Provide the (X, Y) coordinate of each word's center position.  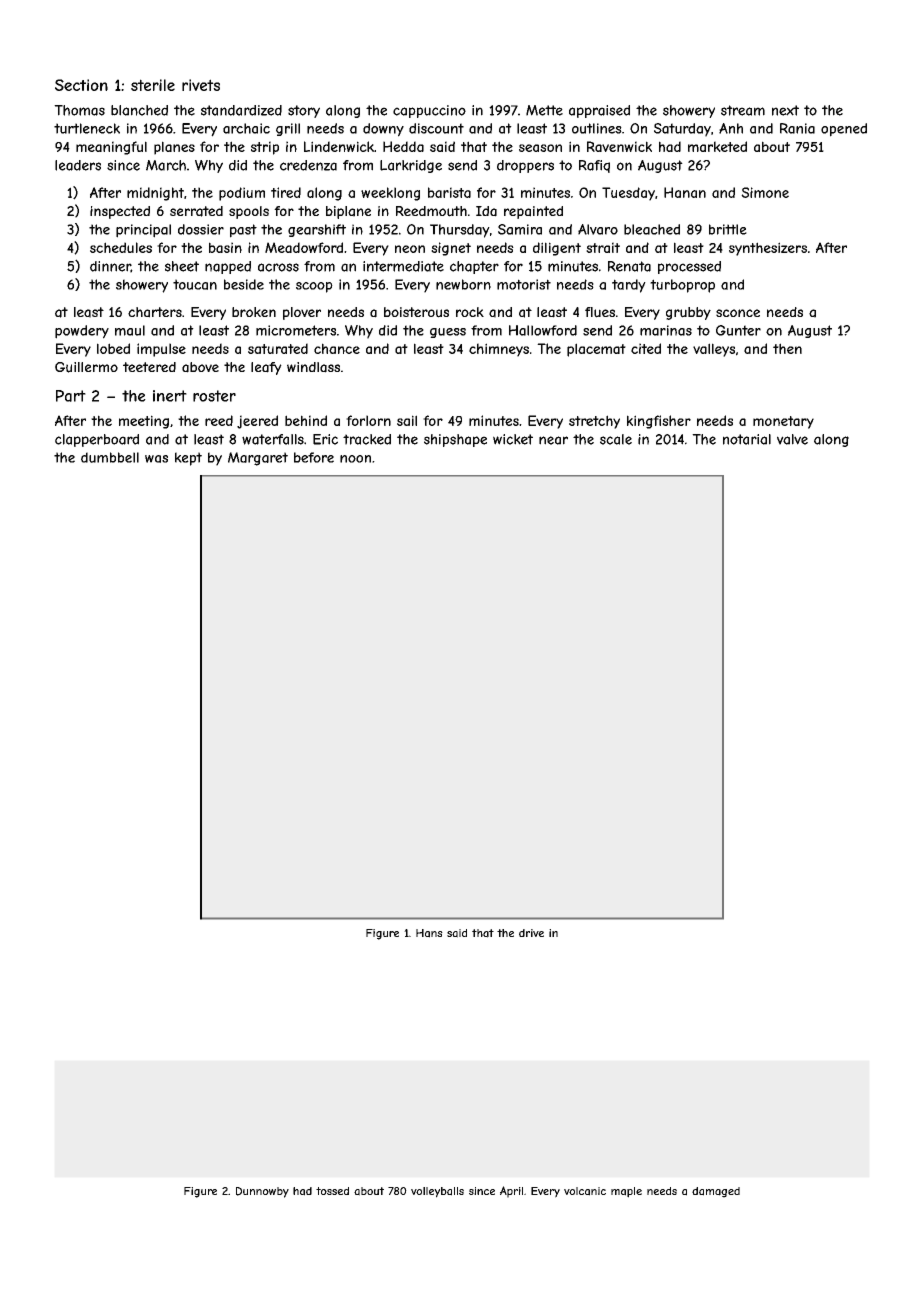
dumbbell (110, 457)
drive (531, 933)
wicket (513, 439)
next (785, 110)
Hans (429, 933)
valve (792, 439)
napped (228, 267)
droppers (525, 166)
